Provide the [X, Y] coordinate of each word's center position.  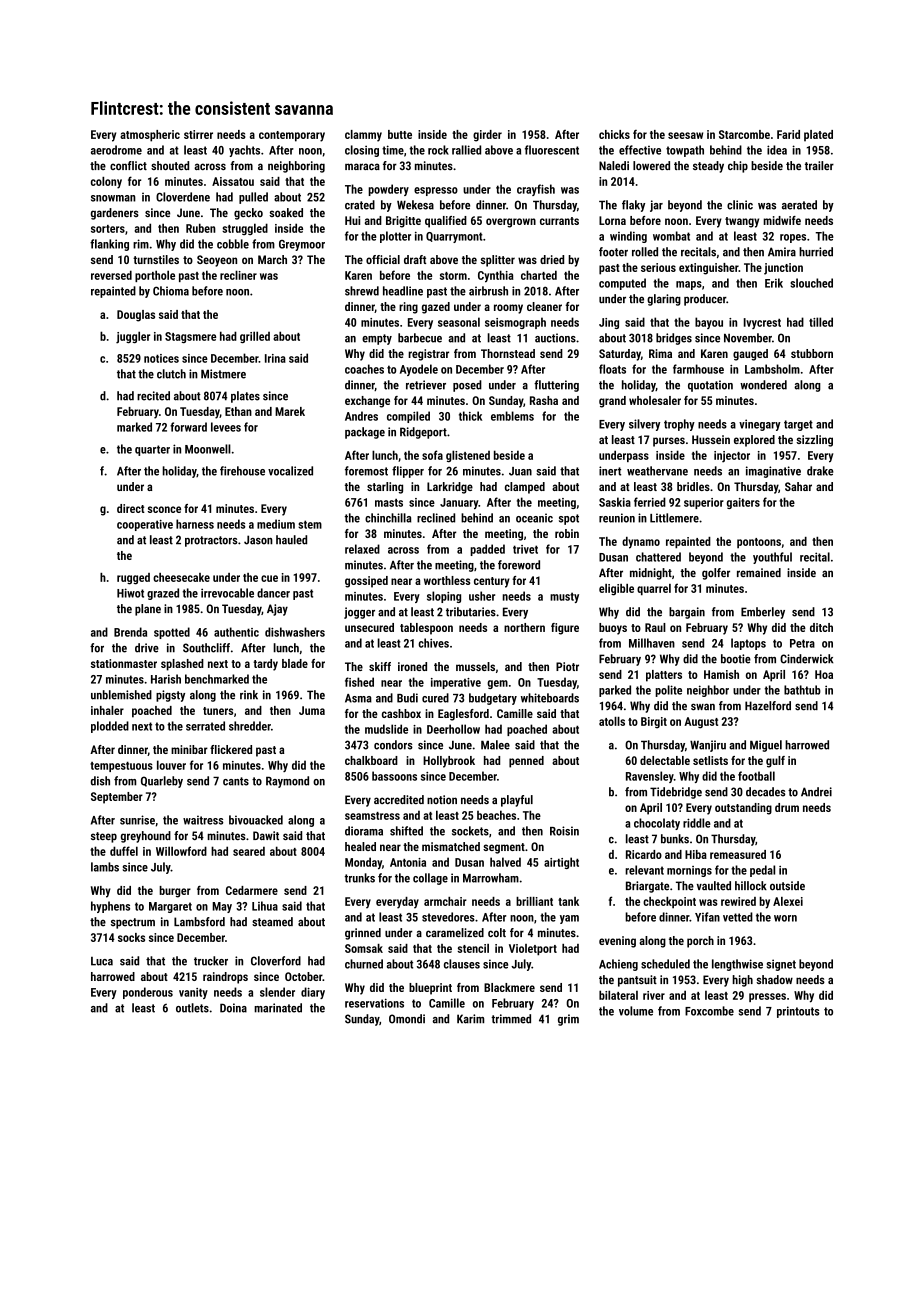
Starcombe [744, 134]
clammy [363, 136]
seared [249, 851]
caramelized [455, 932]
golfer [716, 574]
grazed [163, 594]
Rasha [544, 400]
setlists [710, 760]
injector [732, 457]
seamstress [372, 816]
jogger [359, 613]
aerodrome [116, 150]
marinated [278, 1008]
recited [153, 396]
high [743, 981]
